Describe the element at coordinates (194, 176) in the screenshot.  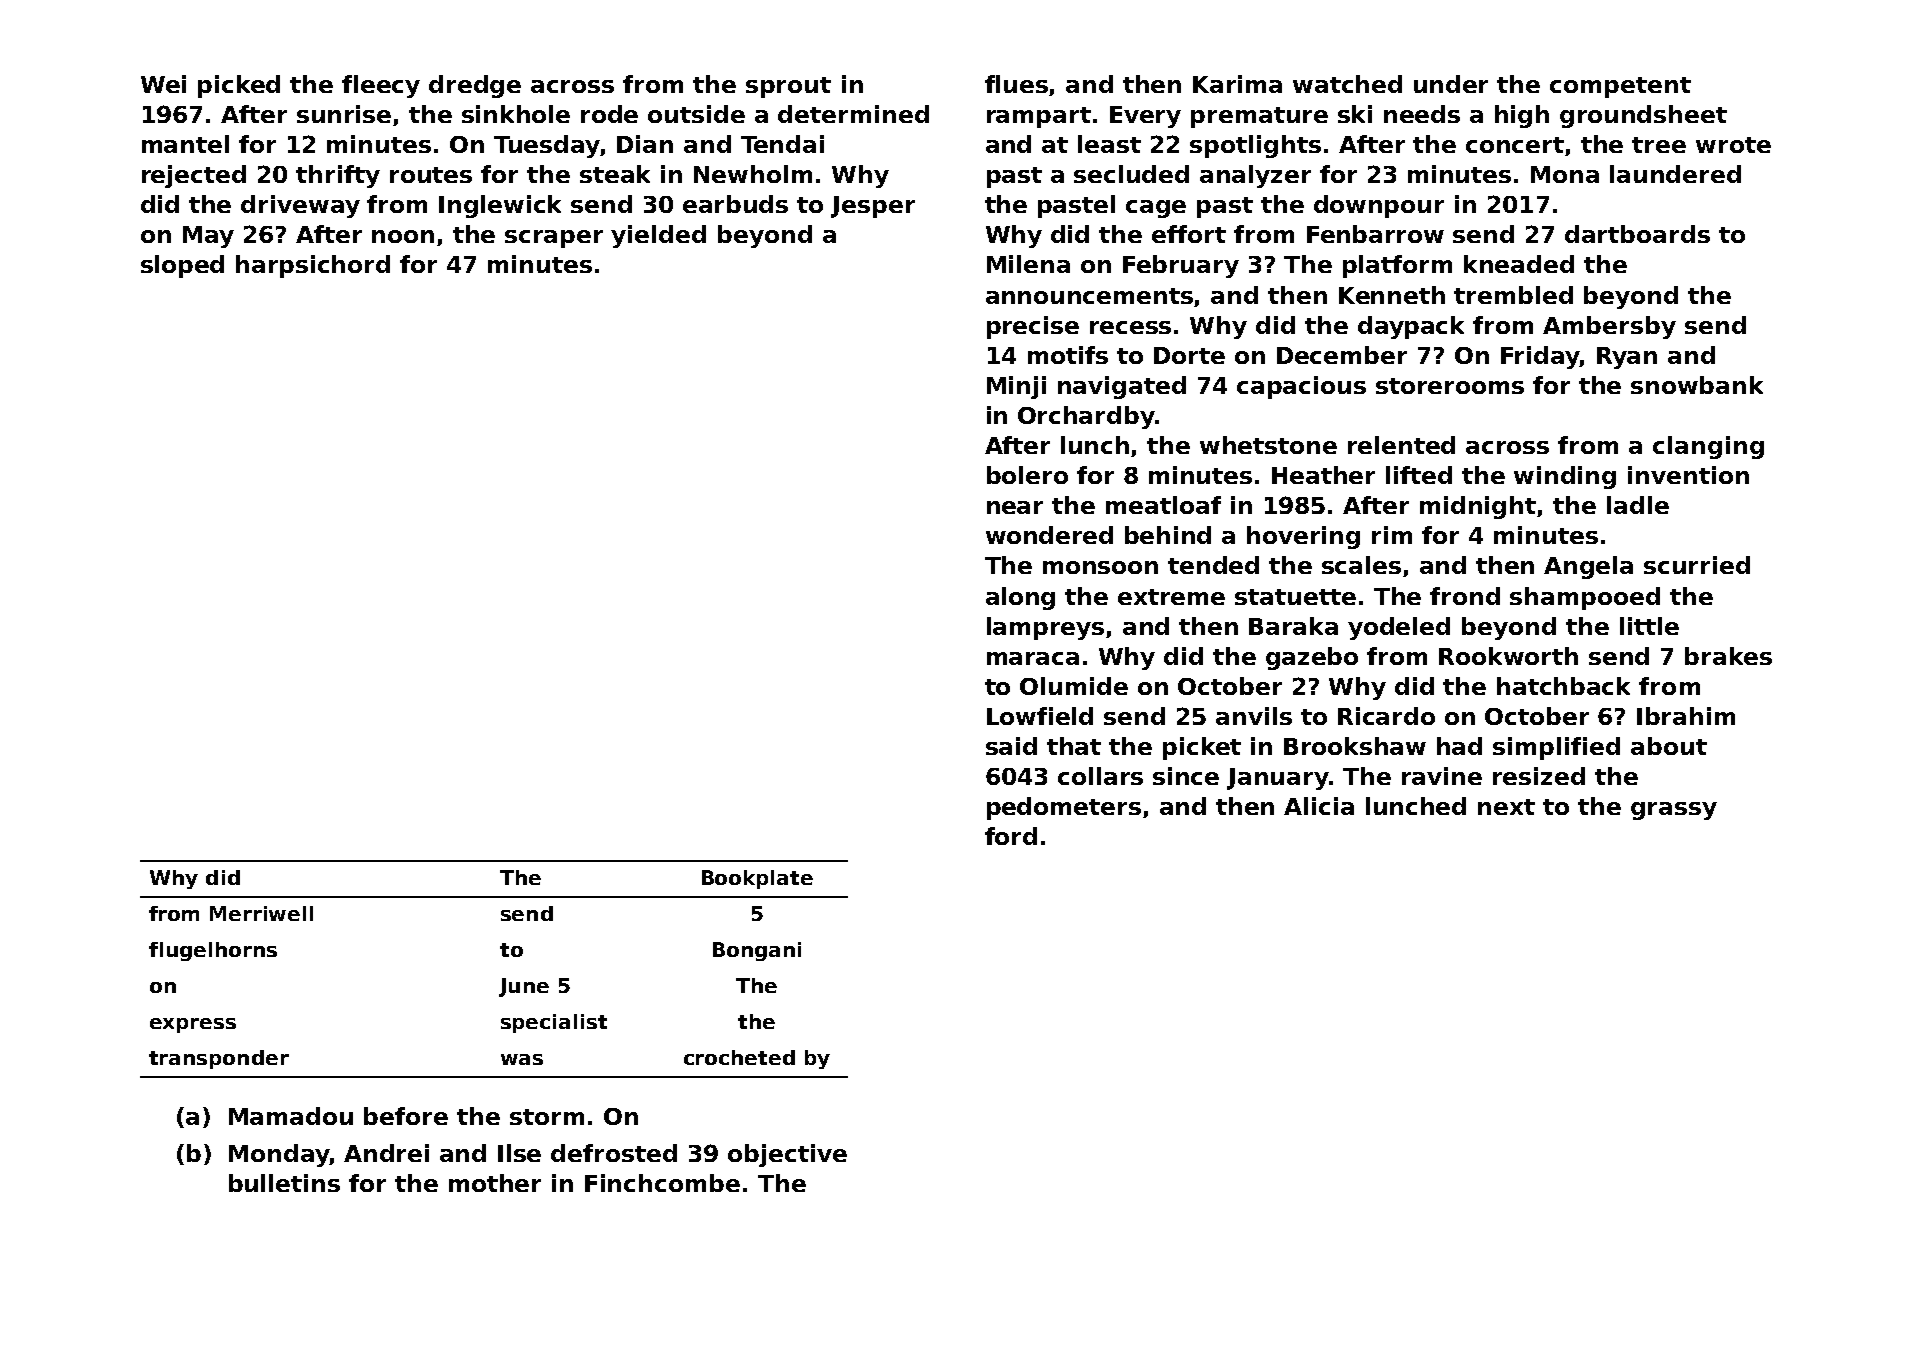
I see `rejected` at that location.
